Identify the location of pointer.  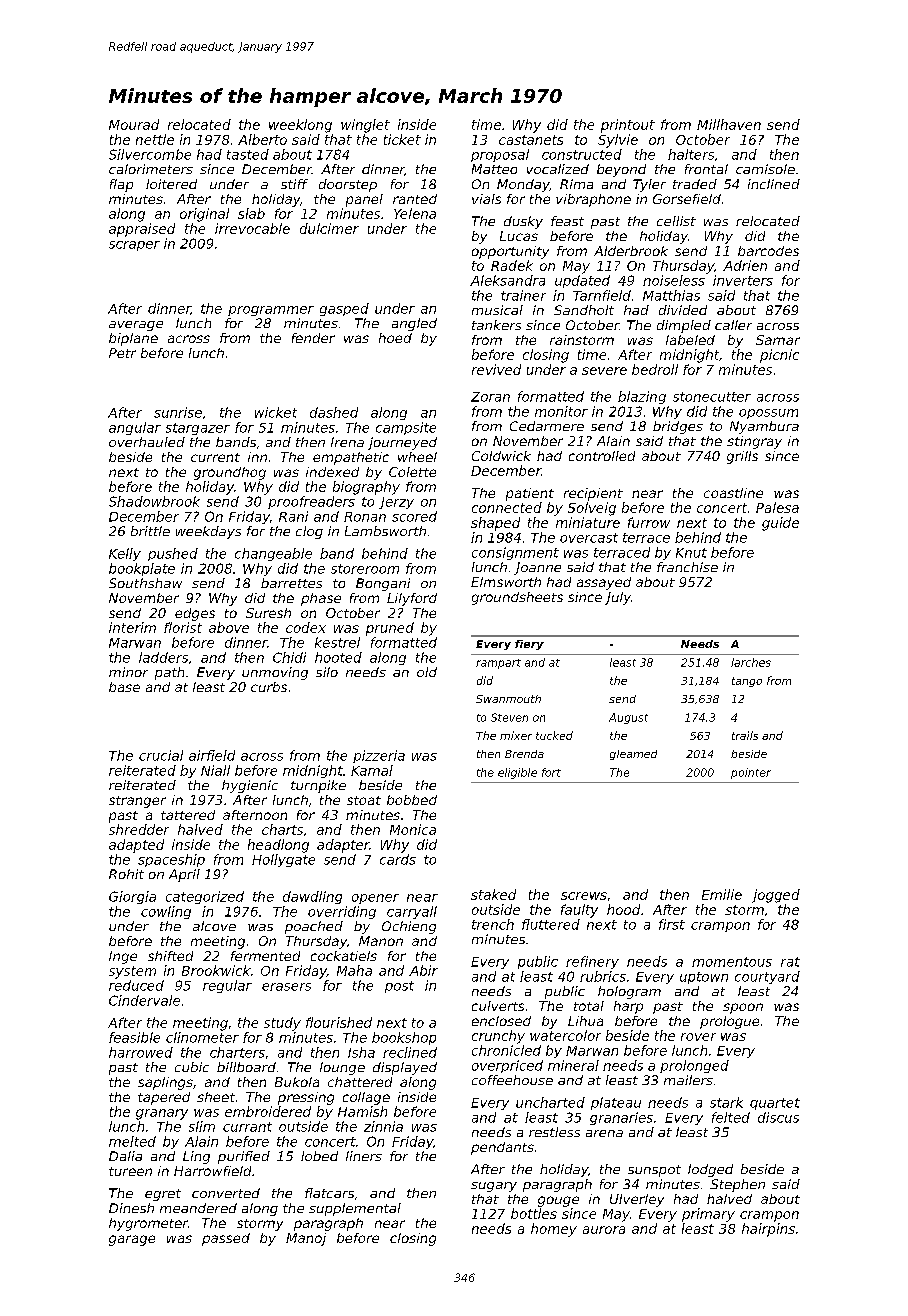
(751, 773).
